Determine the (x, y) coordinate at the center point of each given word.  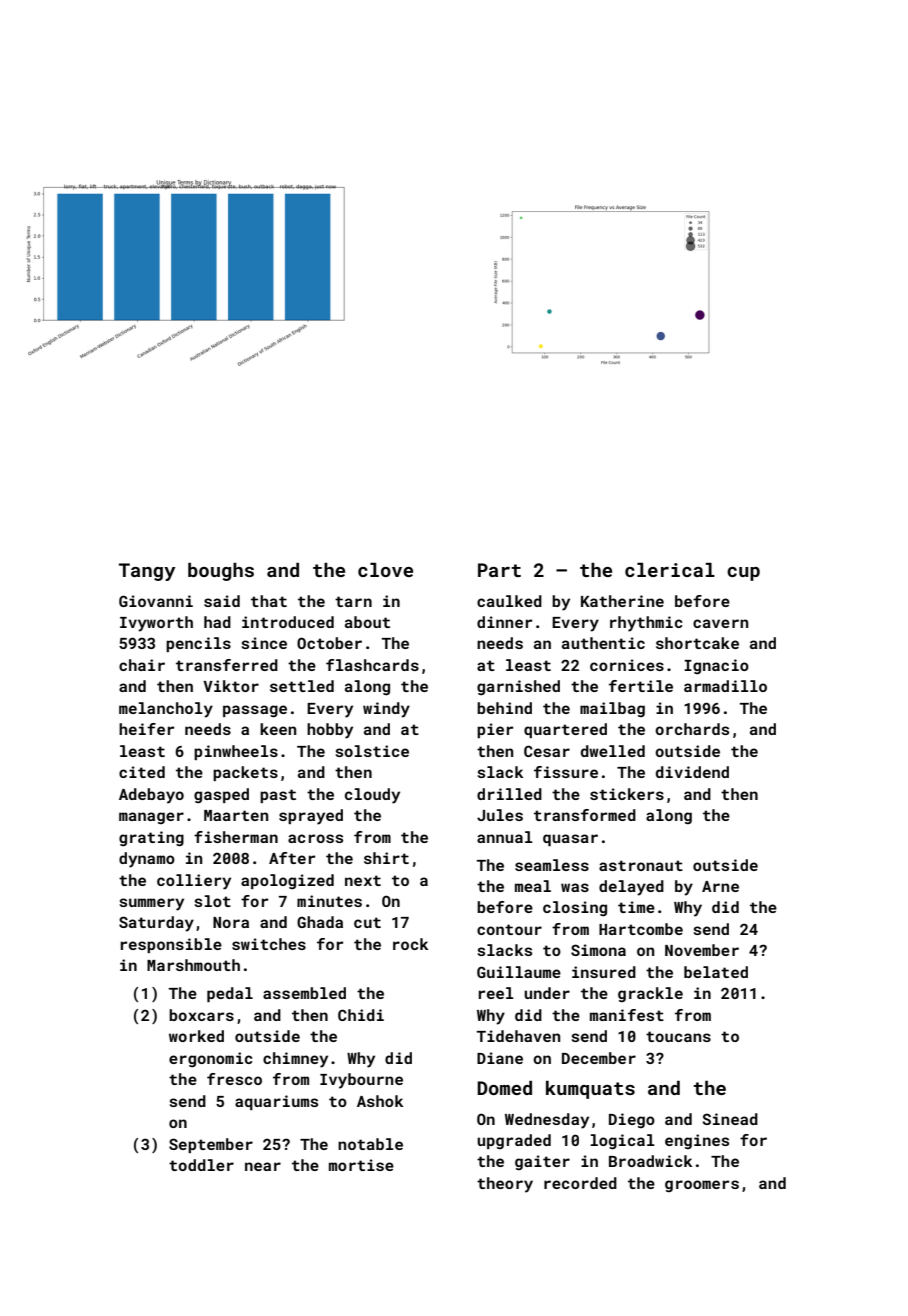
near (263, 1166)
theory (505, 1185)
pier (495, 730)
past (278, 796)
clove (385, 570)
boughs (221, 572)
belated (716, 972)
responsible (171, 945)
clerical (670, 570)
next (363, 880)
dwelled (613, 751)
